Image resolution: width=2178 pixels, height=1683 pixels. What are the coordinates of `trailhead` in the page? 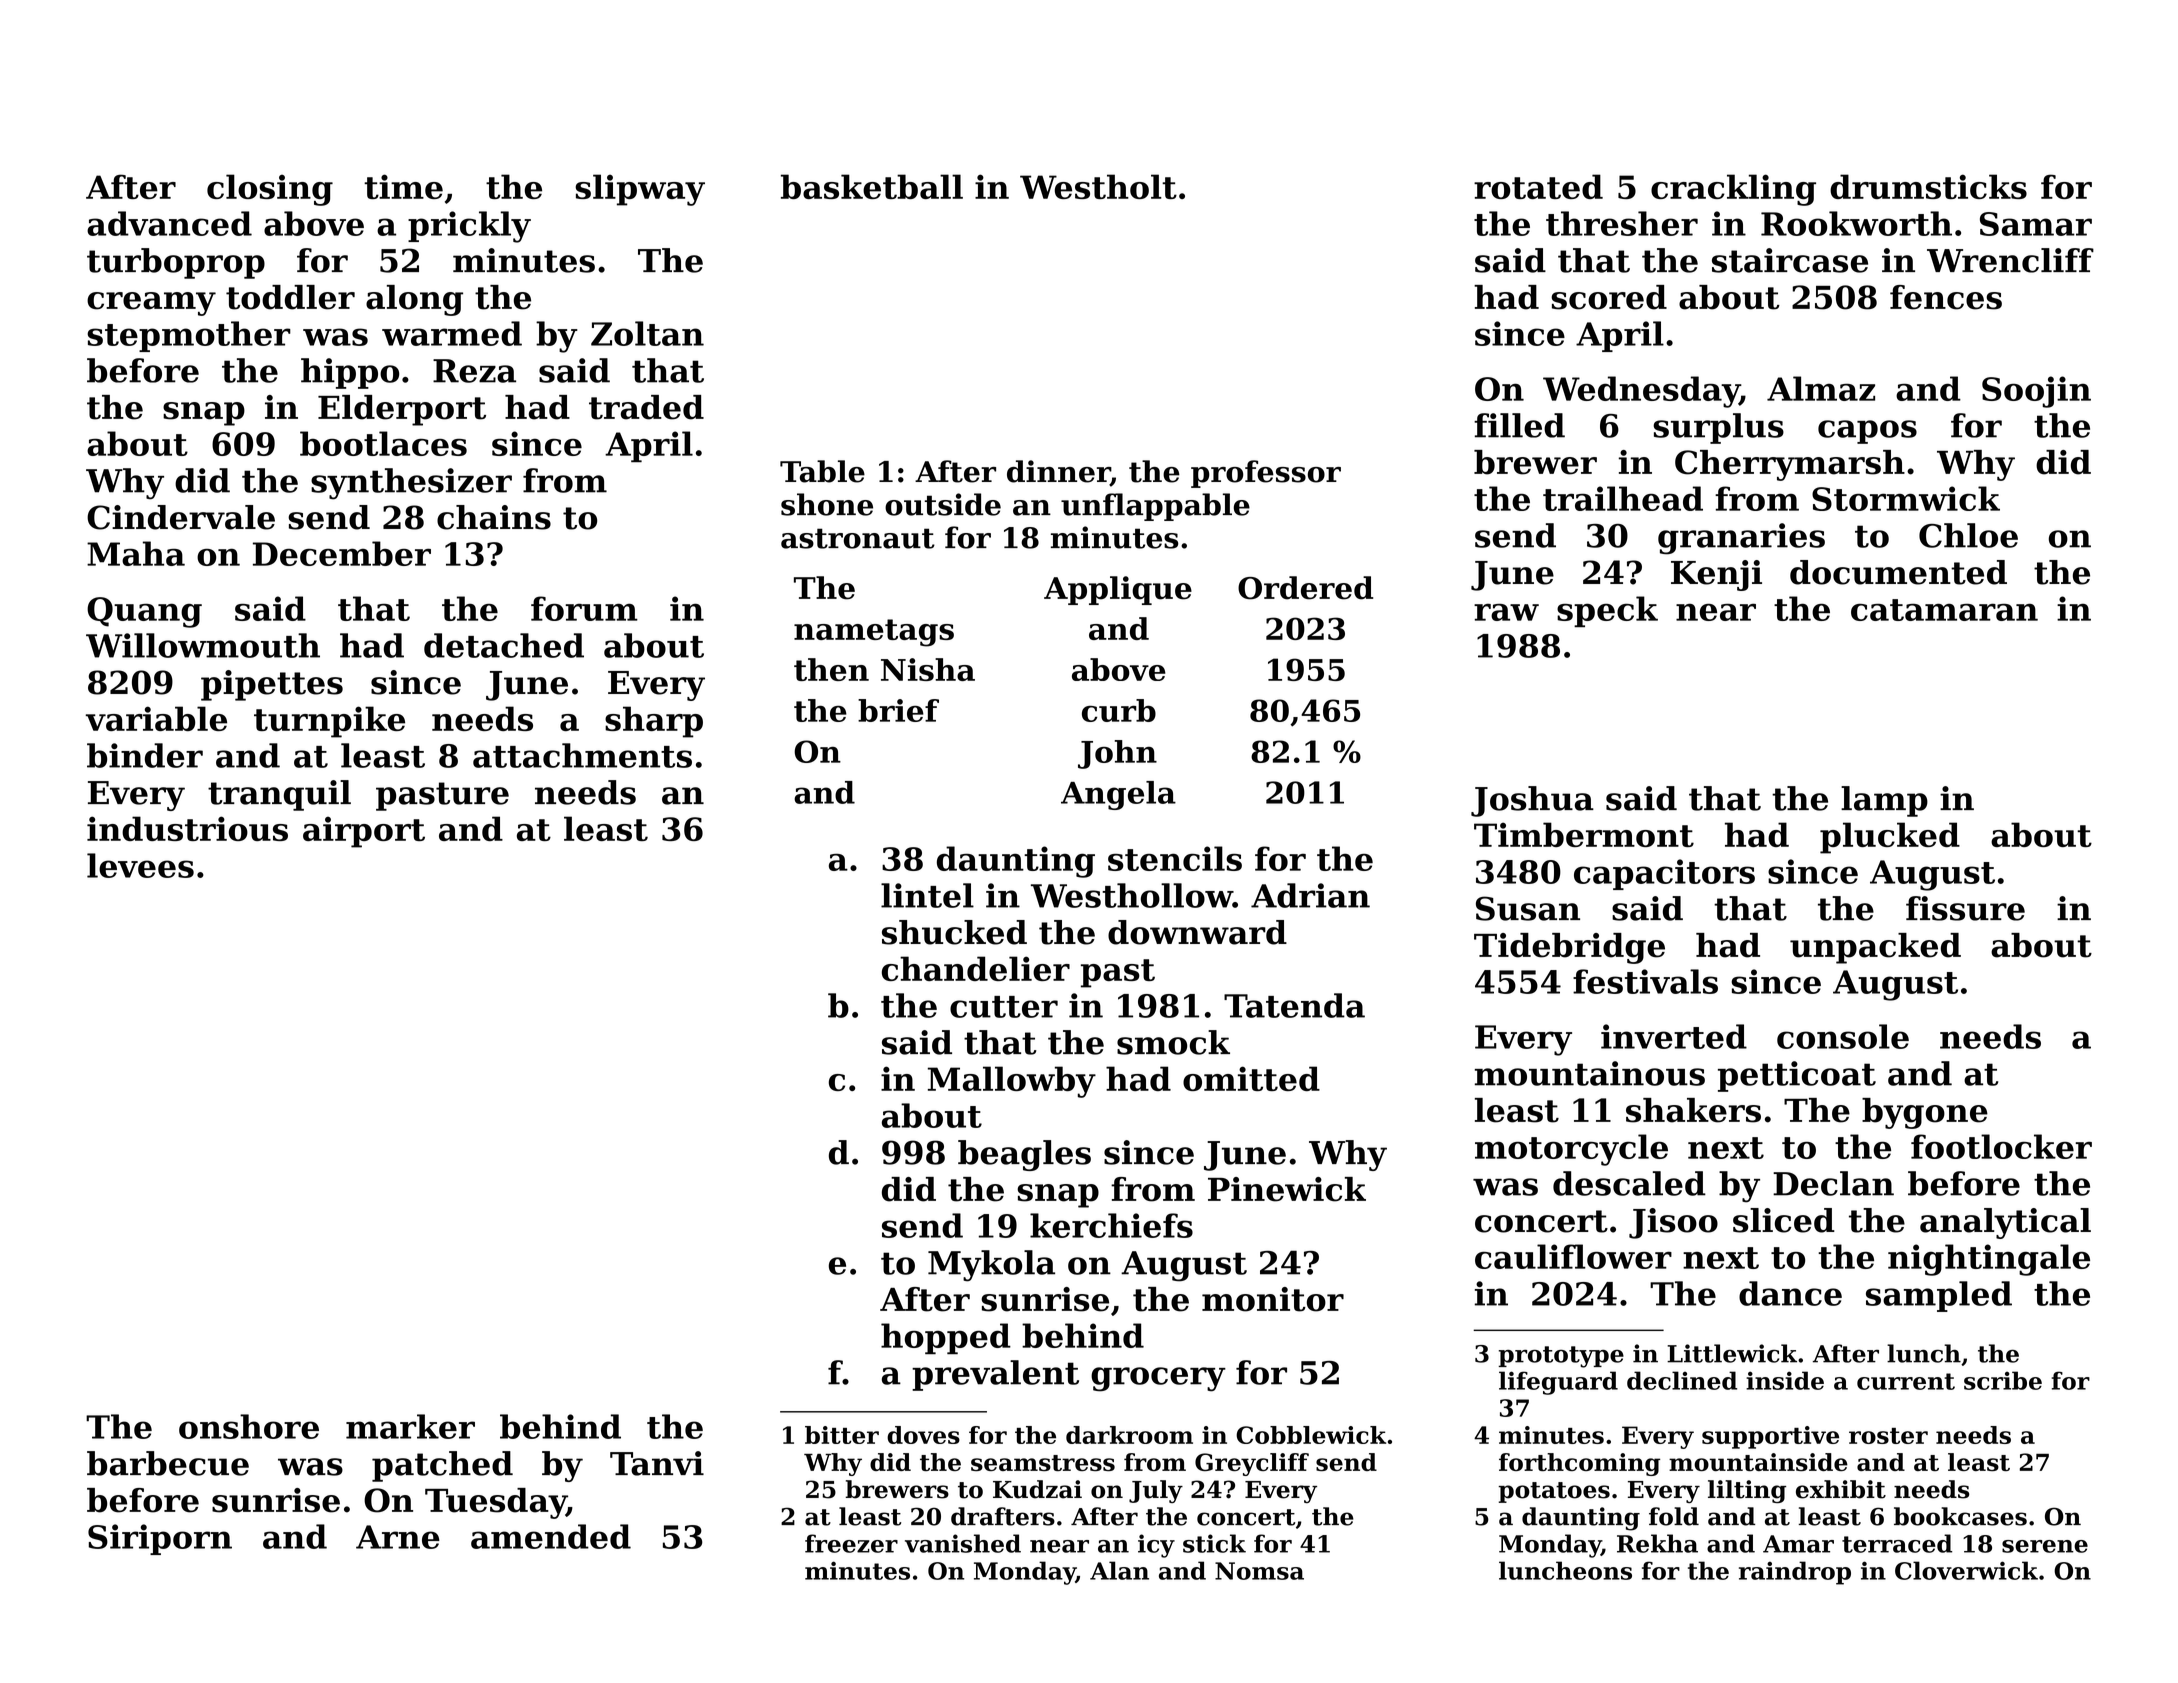 It's located at (1623, 498).
